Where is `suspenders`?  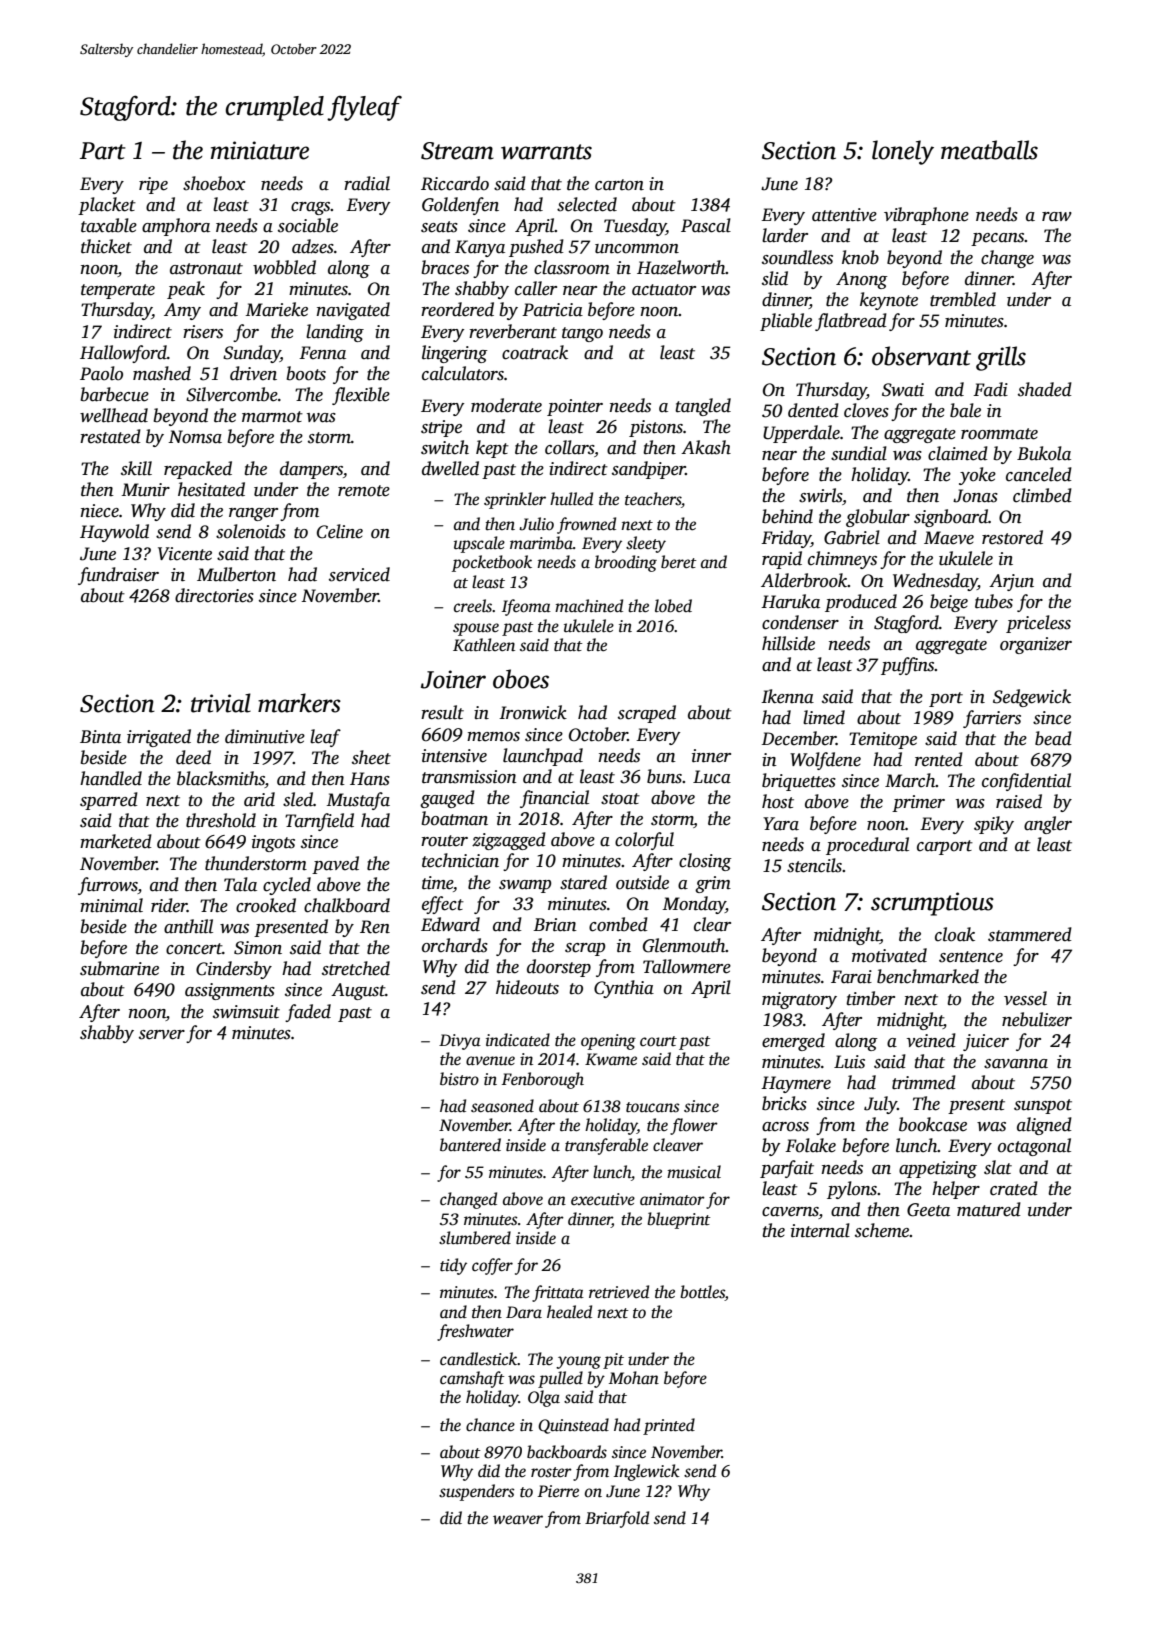 suspenders is located at coordinates (477, 1492).
